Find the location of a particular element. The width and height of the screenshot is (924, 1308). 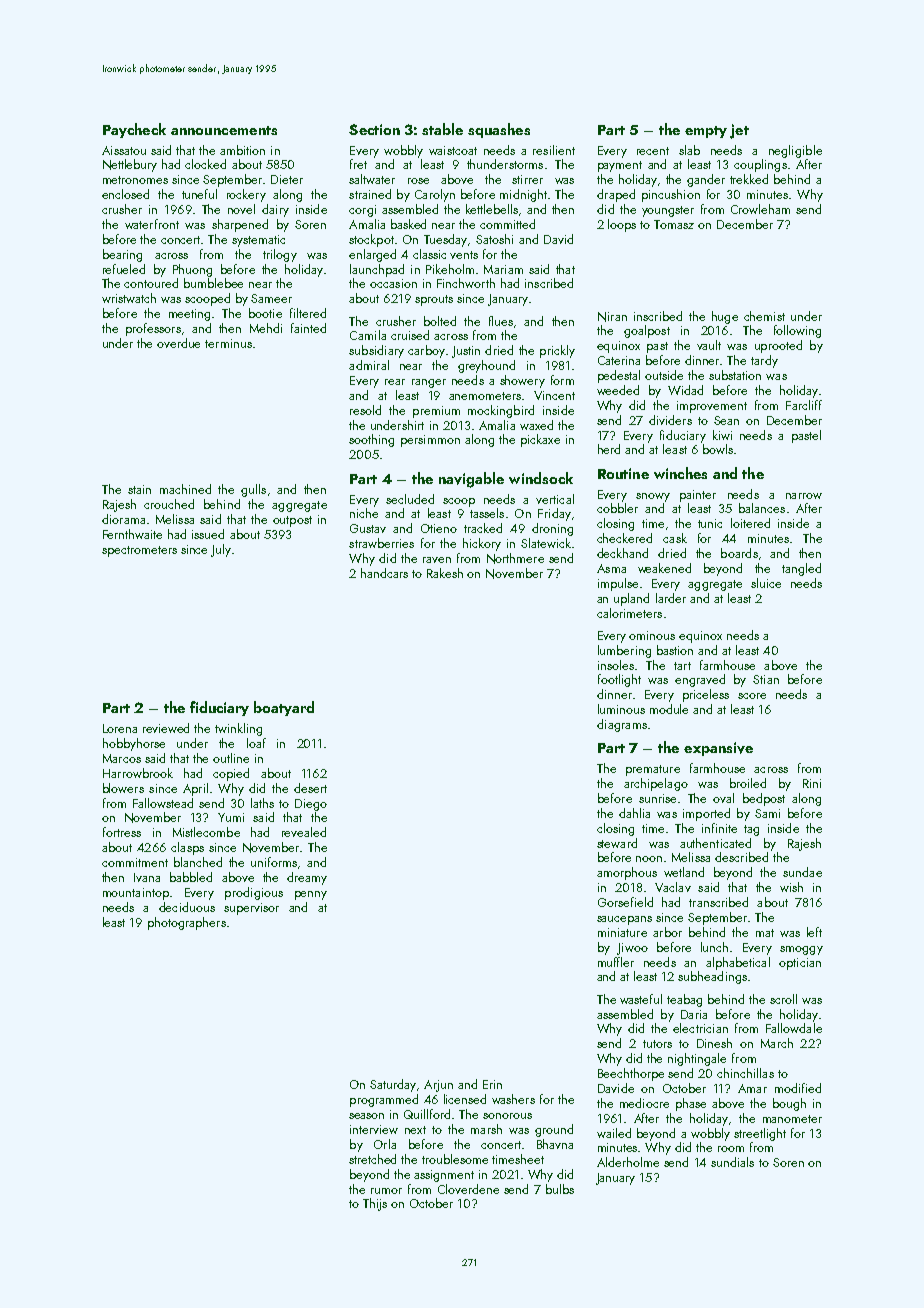

mountaintop is located at coordinates (136, 894).
